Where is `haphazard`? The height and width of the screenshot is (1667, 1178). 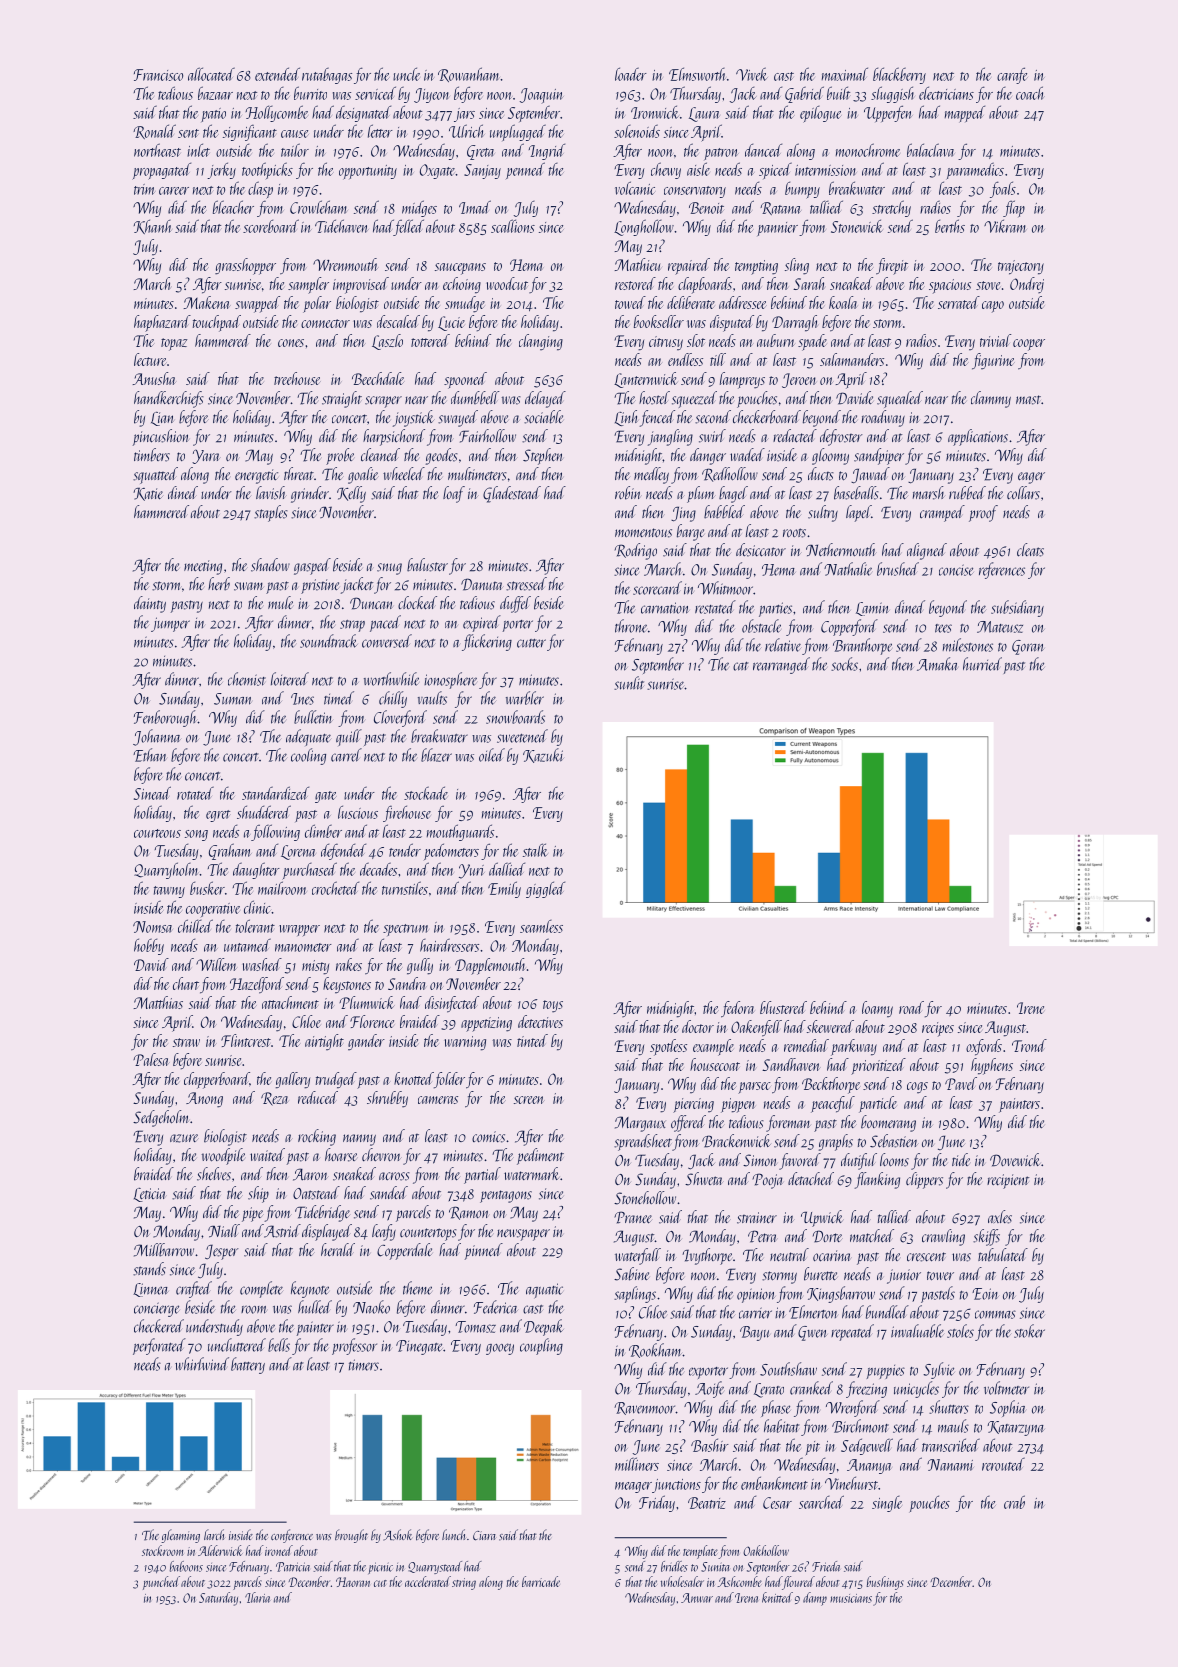 haphazard is located at coordinates (162, 323).
